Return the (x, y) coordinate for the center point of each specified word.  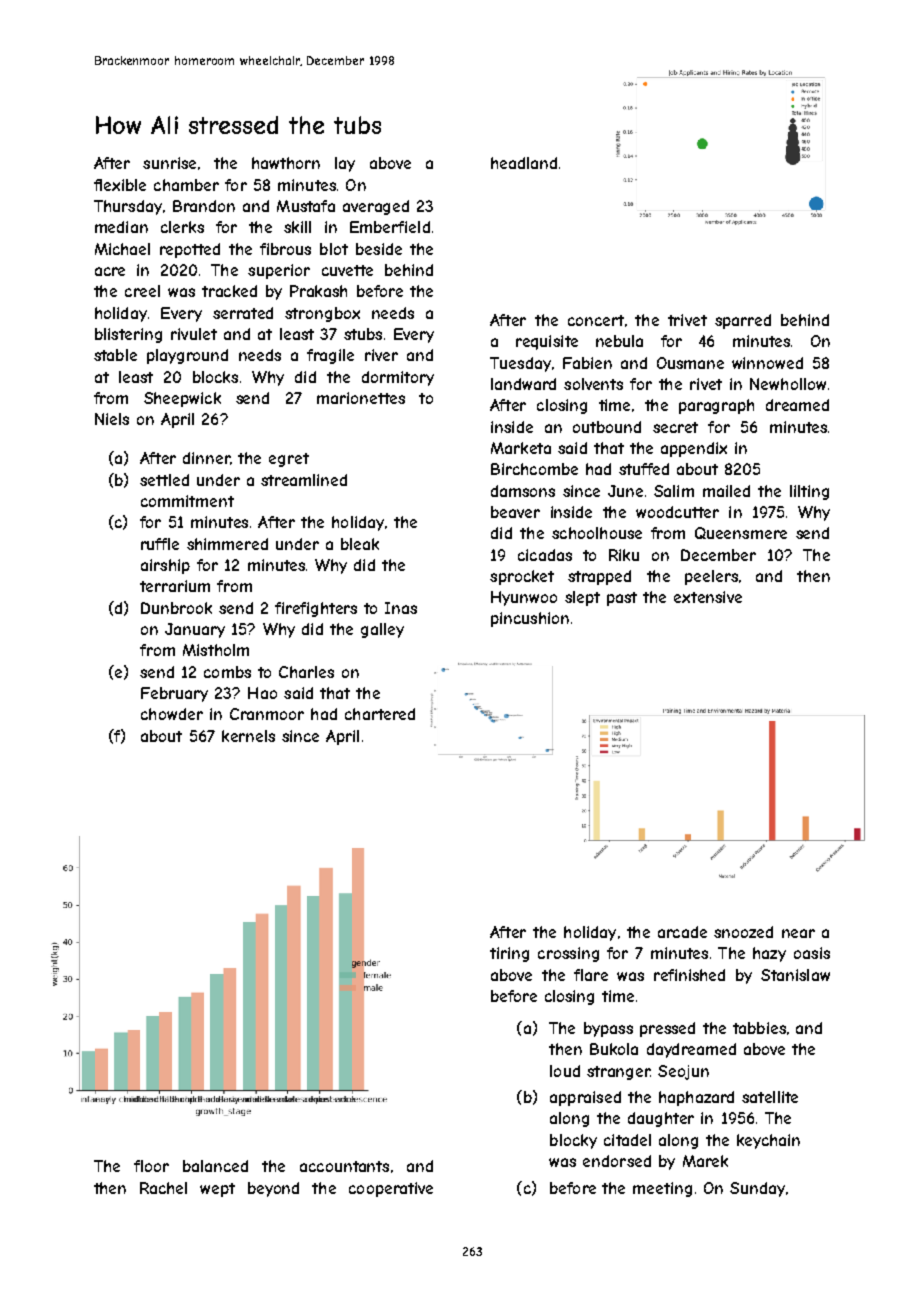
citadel (627, 1140)
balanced (215, 1166)
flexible (120, 185)
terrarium (175, 586)
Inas (401, 608)
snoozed (743, 932)
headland (524, 163)
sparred (743, 321)
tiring (509, 954)
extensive (708, 597)
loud (565, 1071)
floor (151, 1166)
